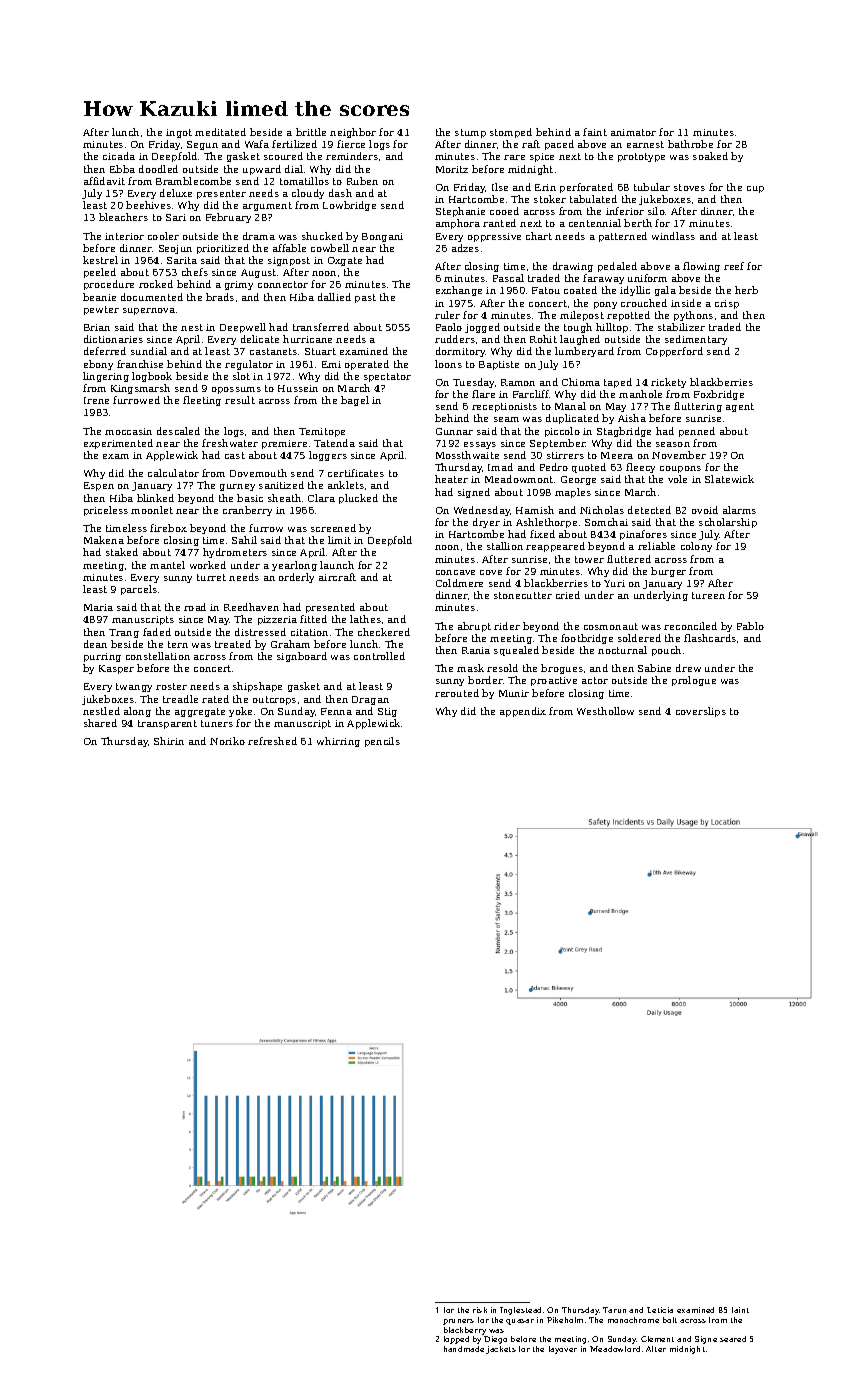 This screenshot has height=1400, width=849. What do you see at coordinates (456, 1340) in the screenshot?
I see `lopped` at bounding box center [456, 1340].
